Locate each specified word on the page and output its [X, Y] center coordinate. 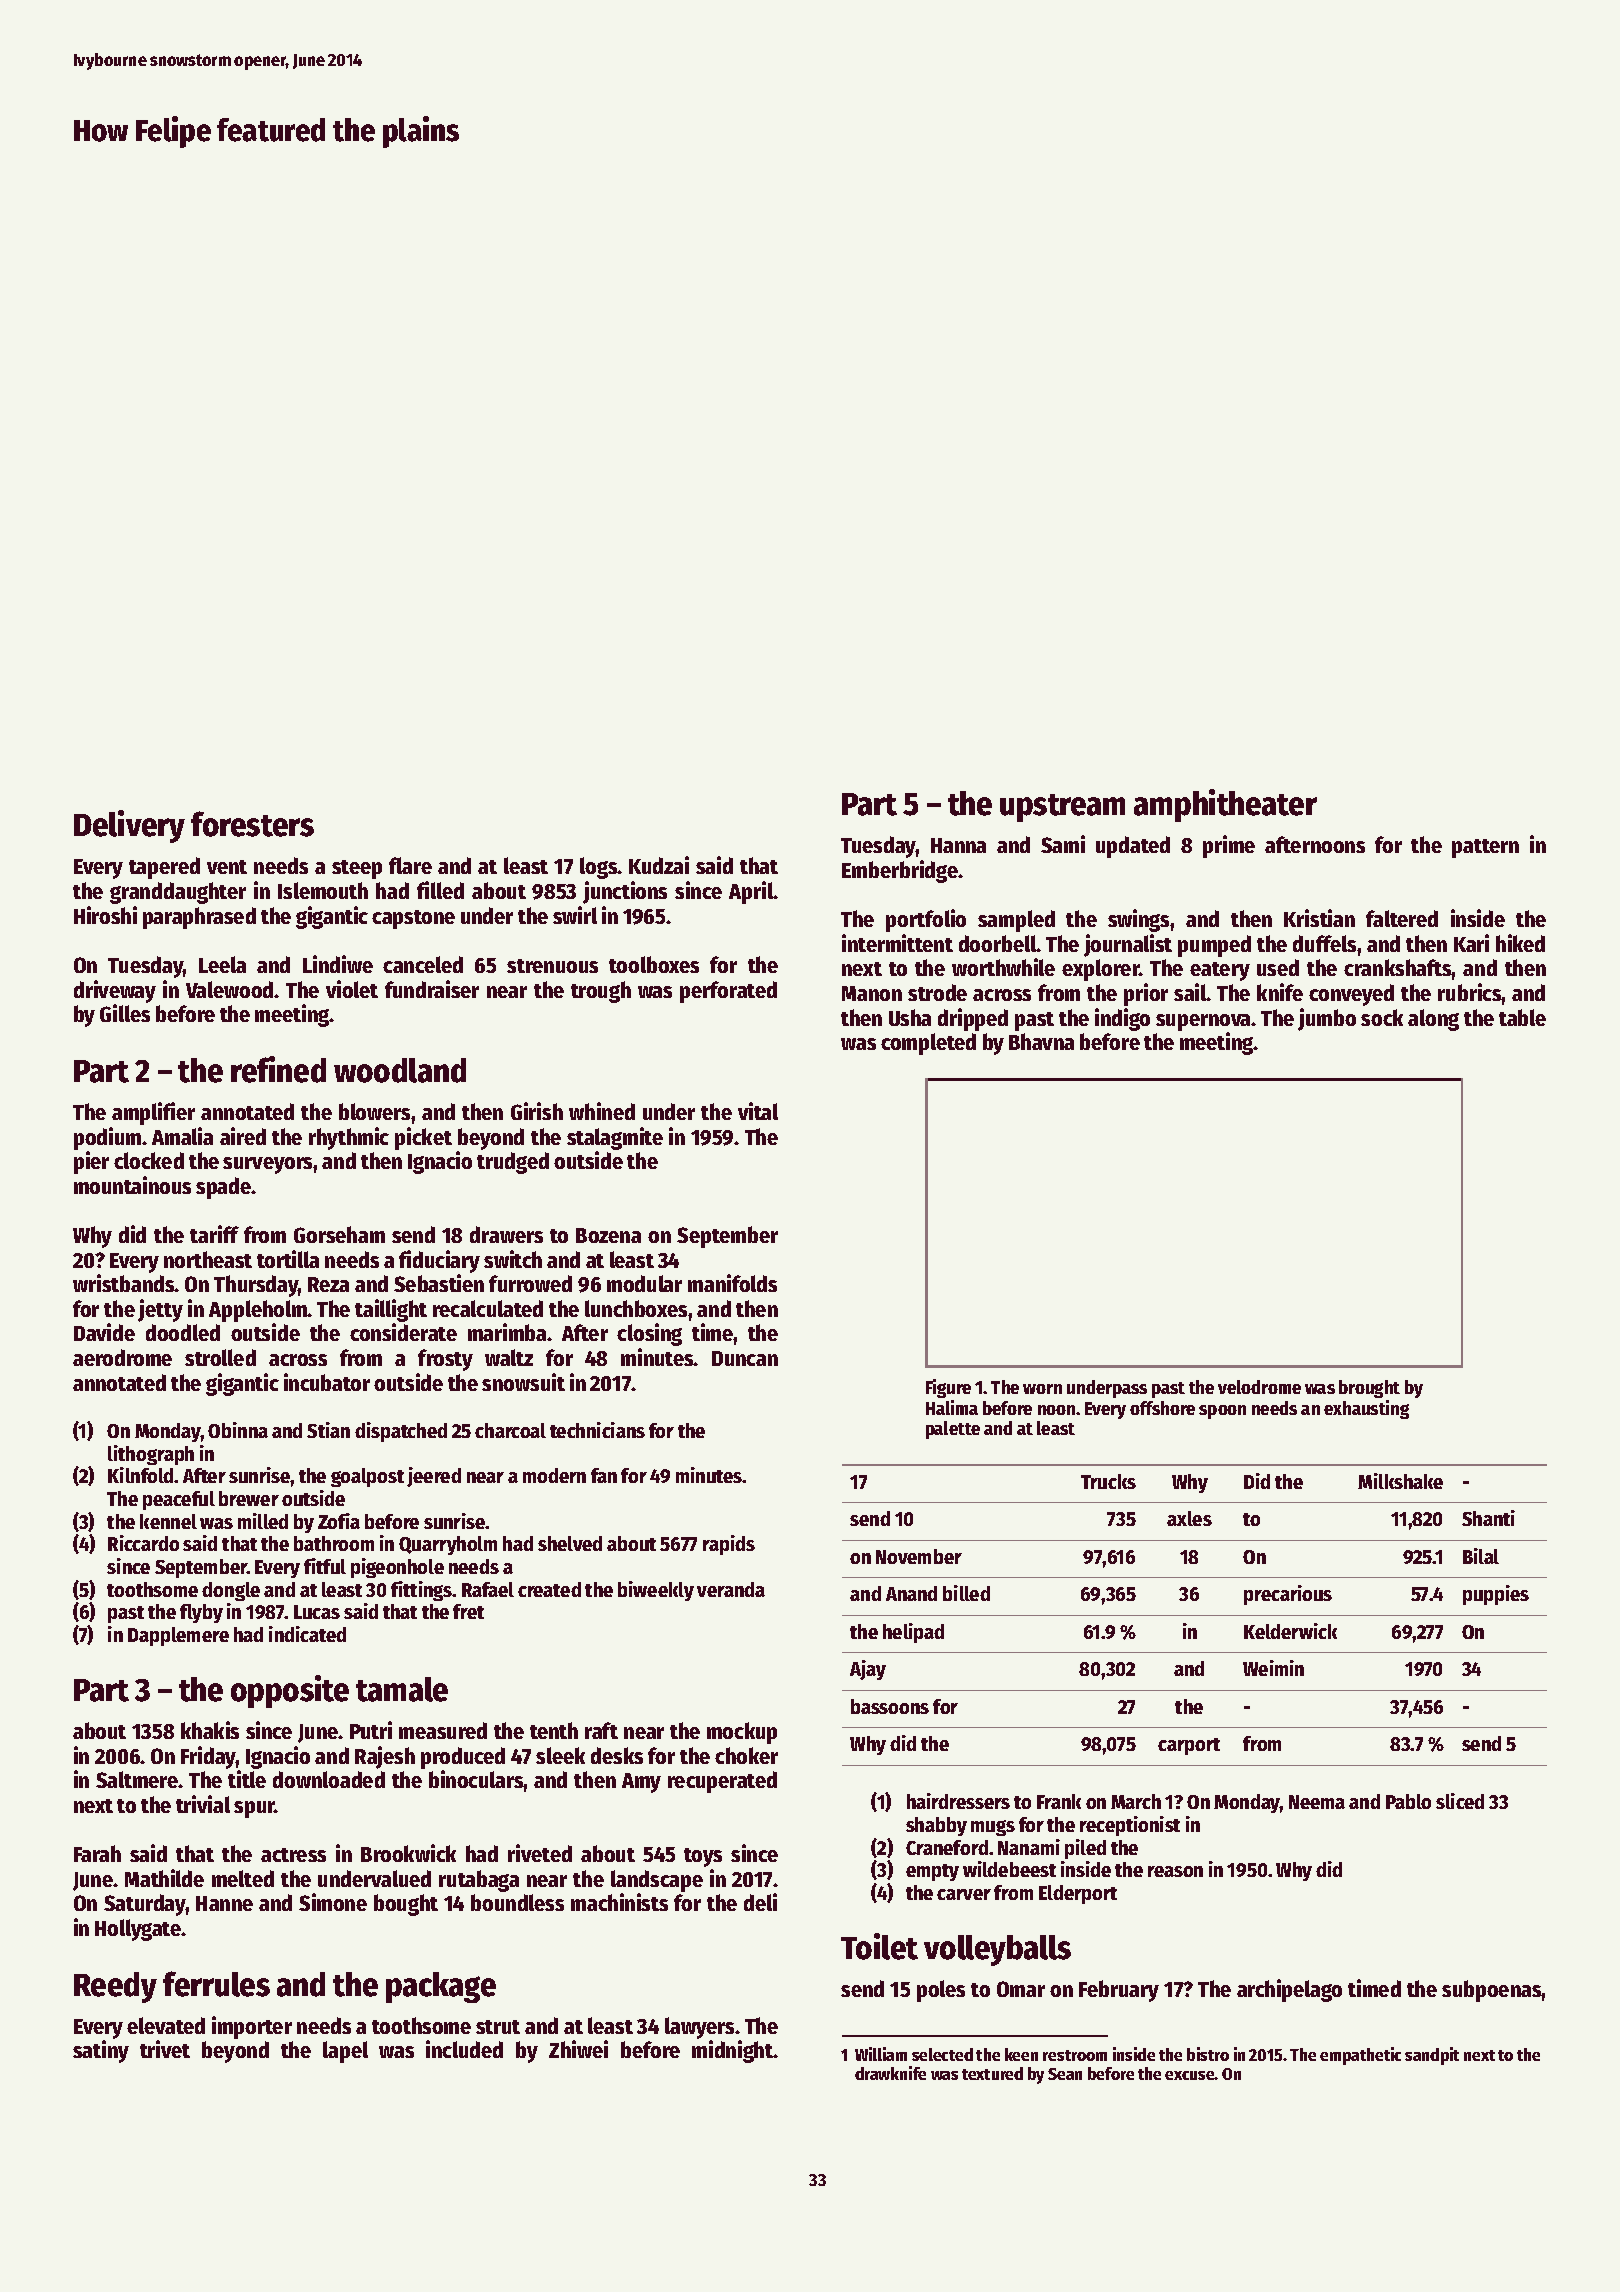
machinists [619, 1902]
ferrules [216, 1984]
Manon [872, 993]
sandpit [1432, 2056]
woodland [400, 1070]
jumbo [1327, 1019]
